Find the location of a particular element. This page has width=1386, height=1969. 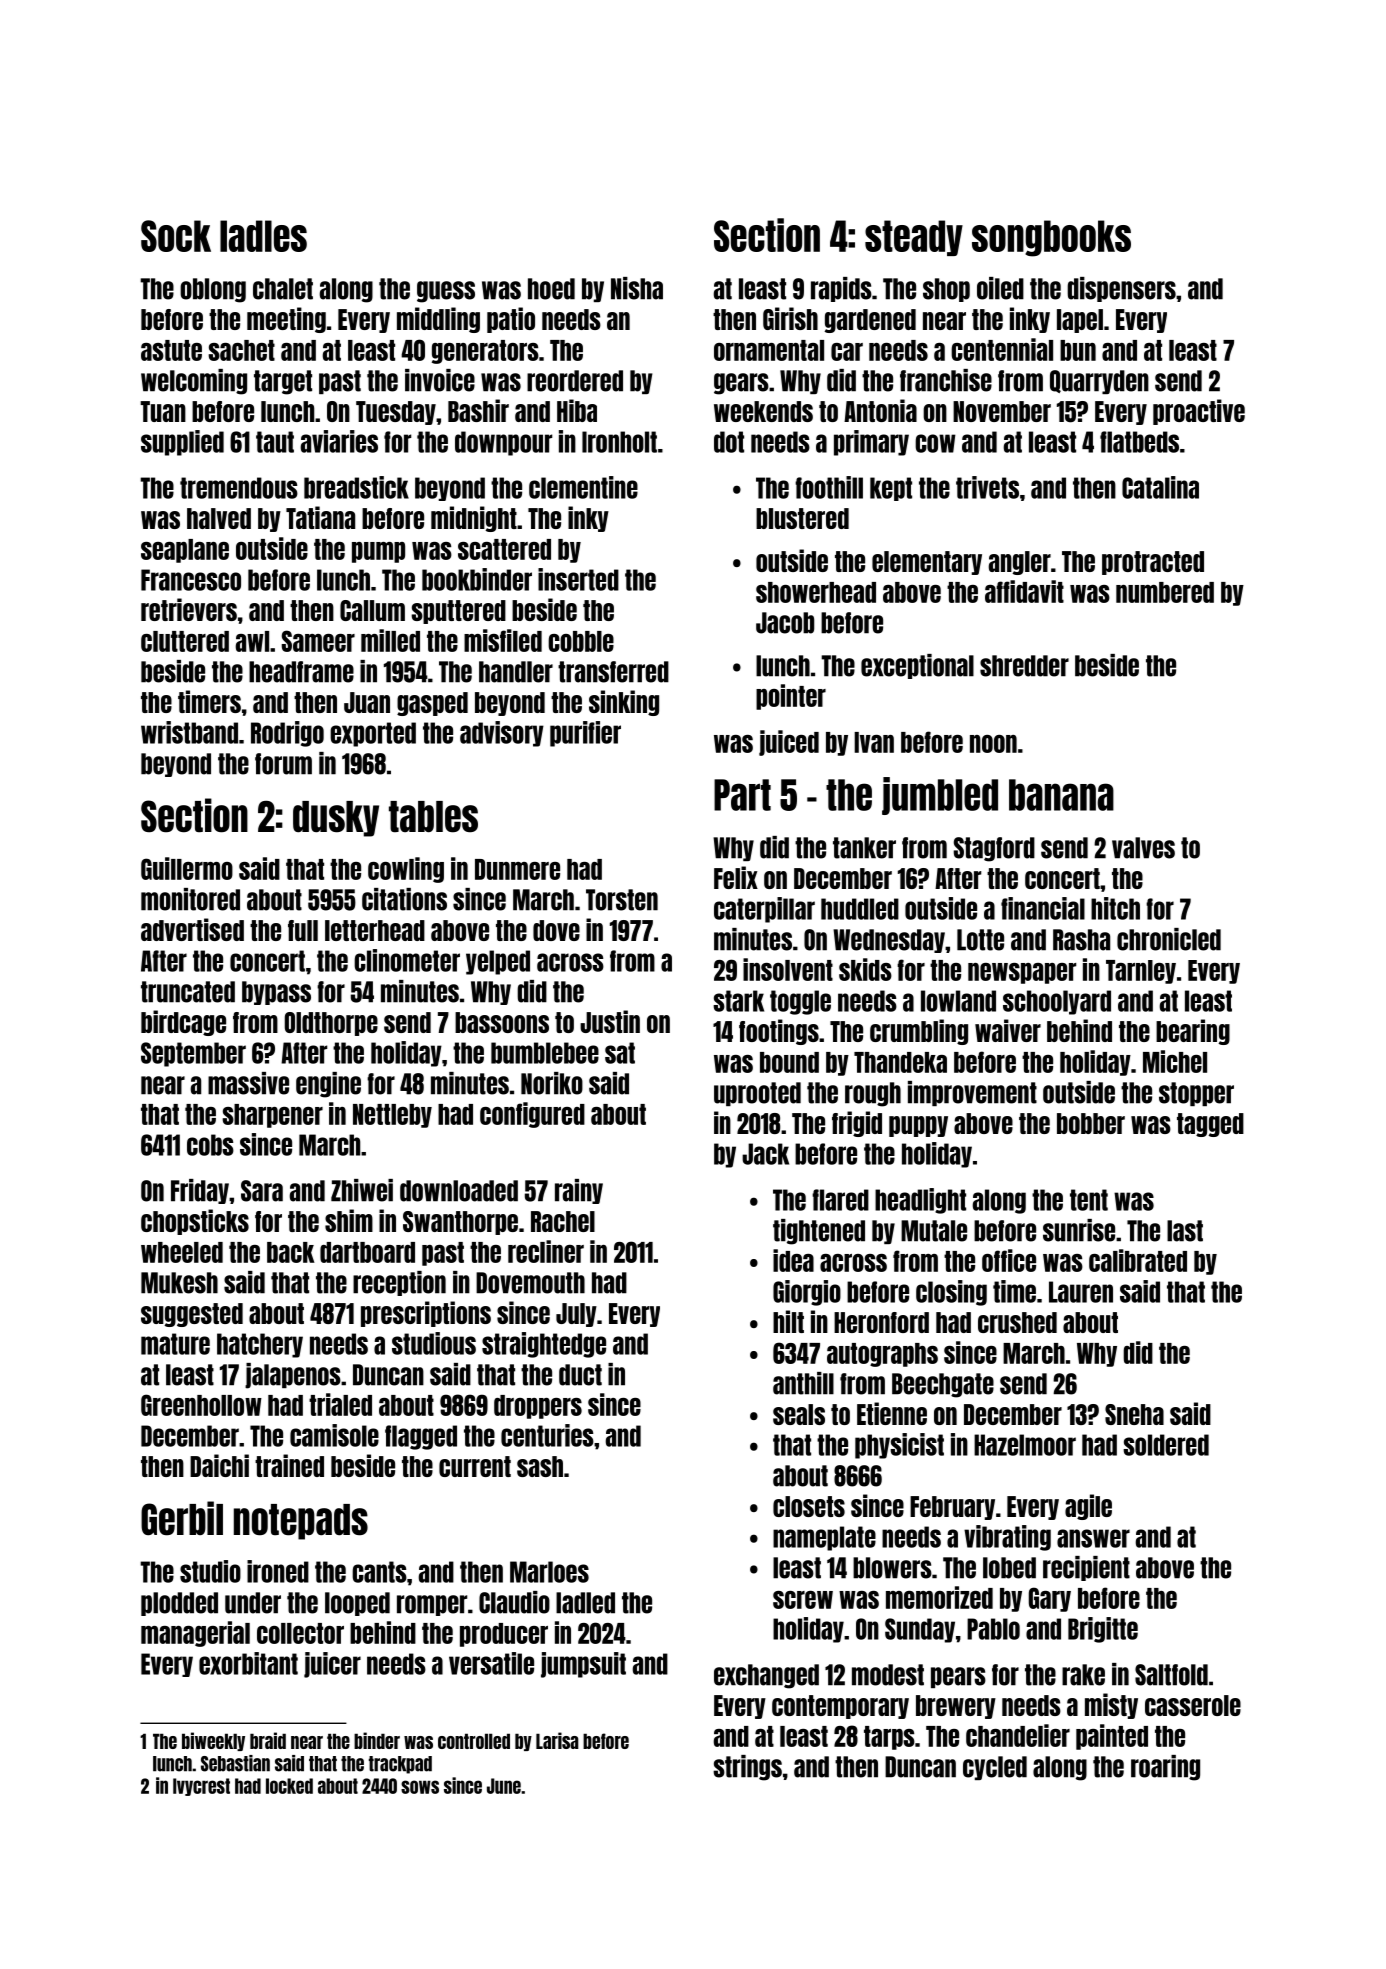

cluttered is located at coordinates (185, 641).
